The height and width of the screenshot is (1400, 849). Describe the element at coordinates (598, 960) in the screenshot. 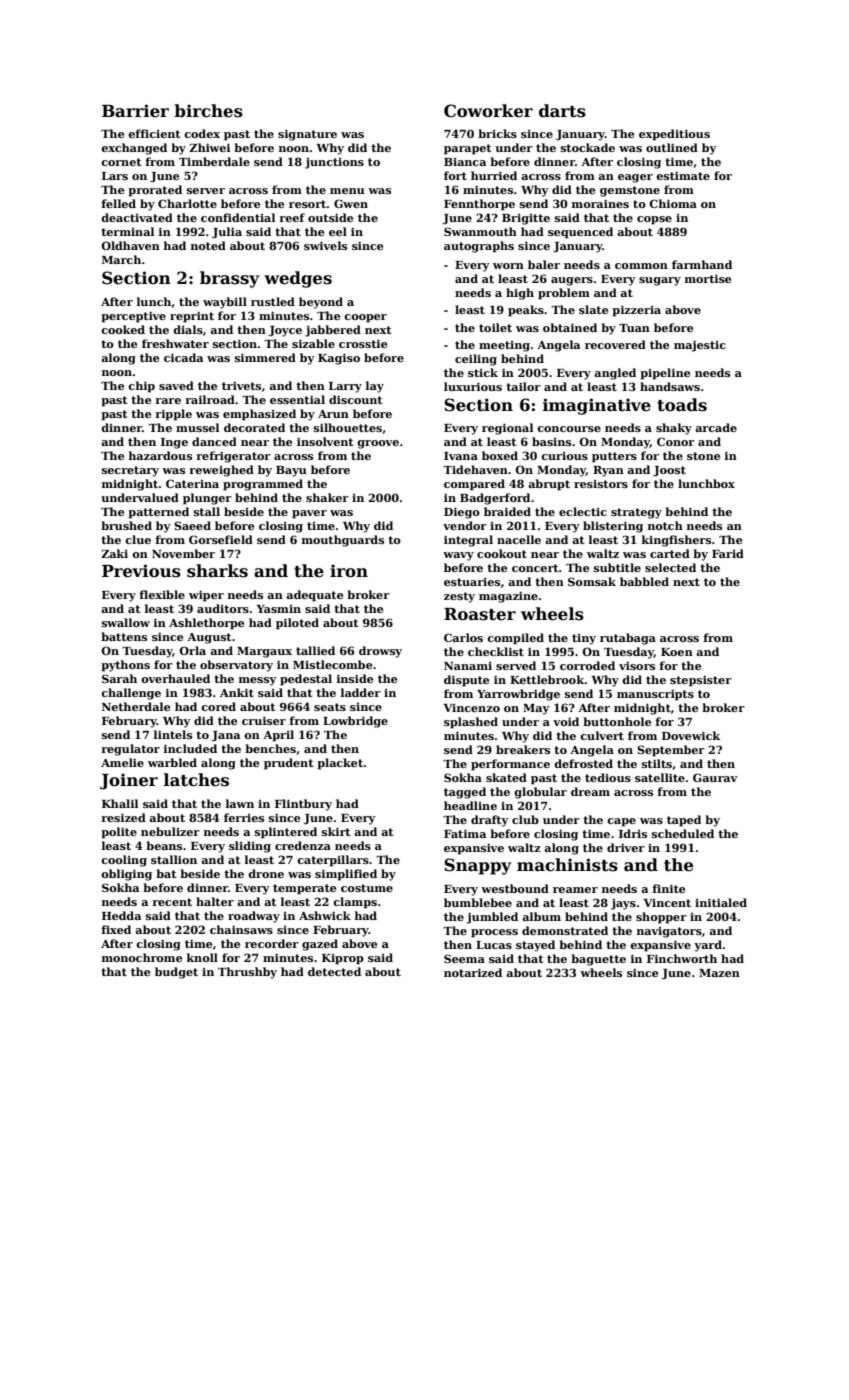

I see `baguette` at that location.
